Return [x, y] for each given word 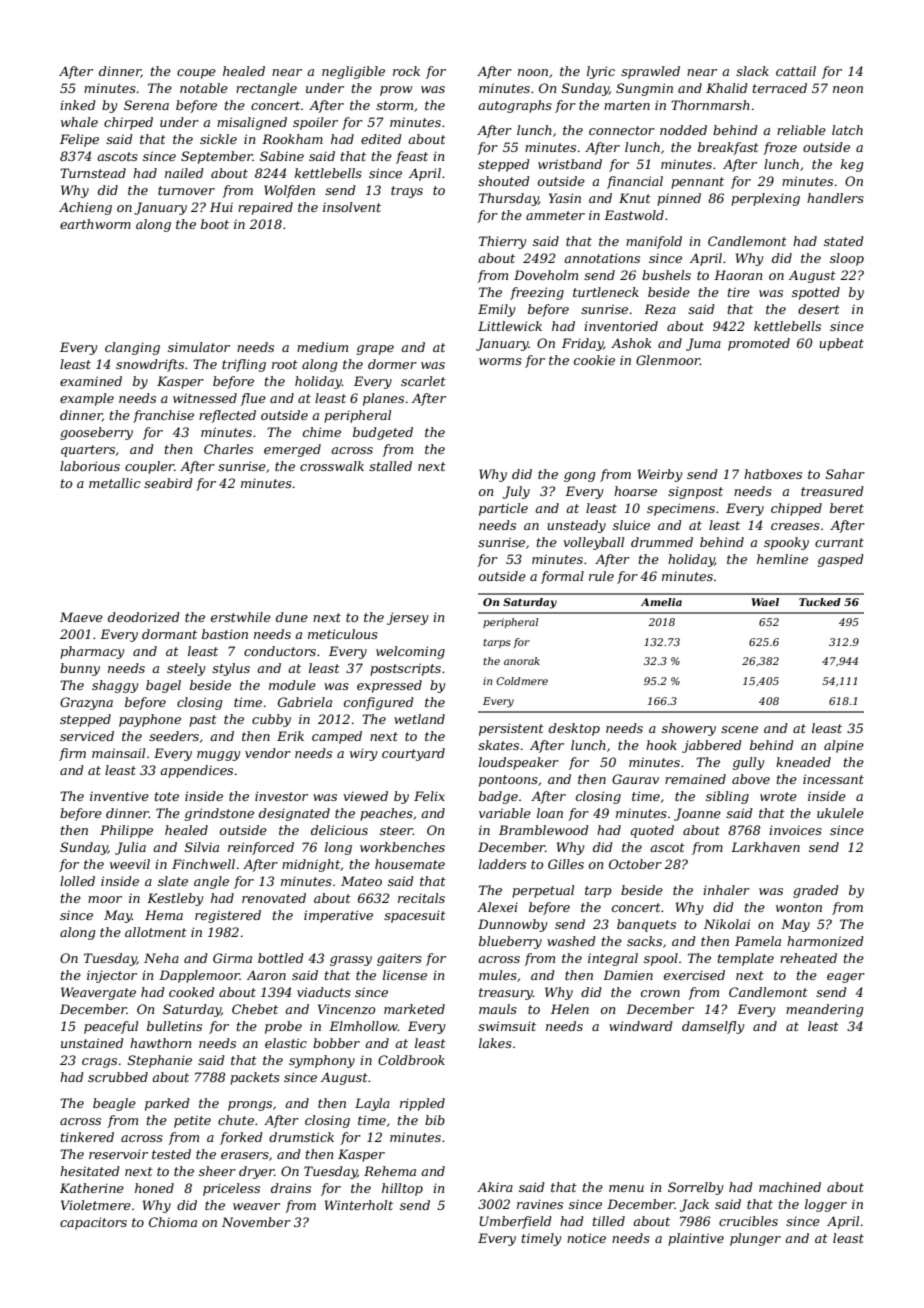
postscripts [405, 669]
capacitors [93, 1223]
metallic [114, 483]
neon [848, 89]
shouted [504, 181]
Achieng [85, 208]
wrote [778, 796]
